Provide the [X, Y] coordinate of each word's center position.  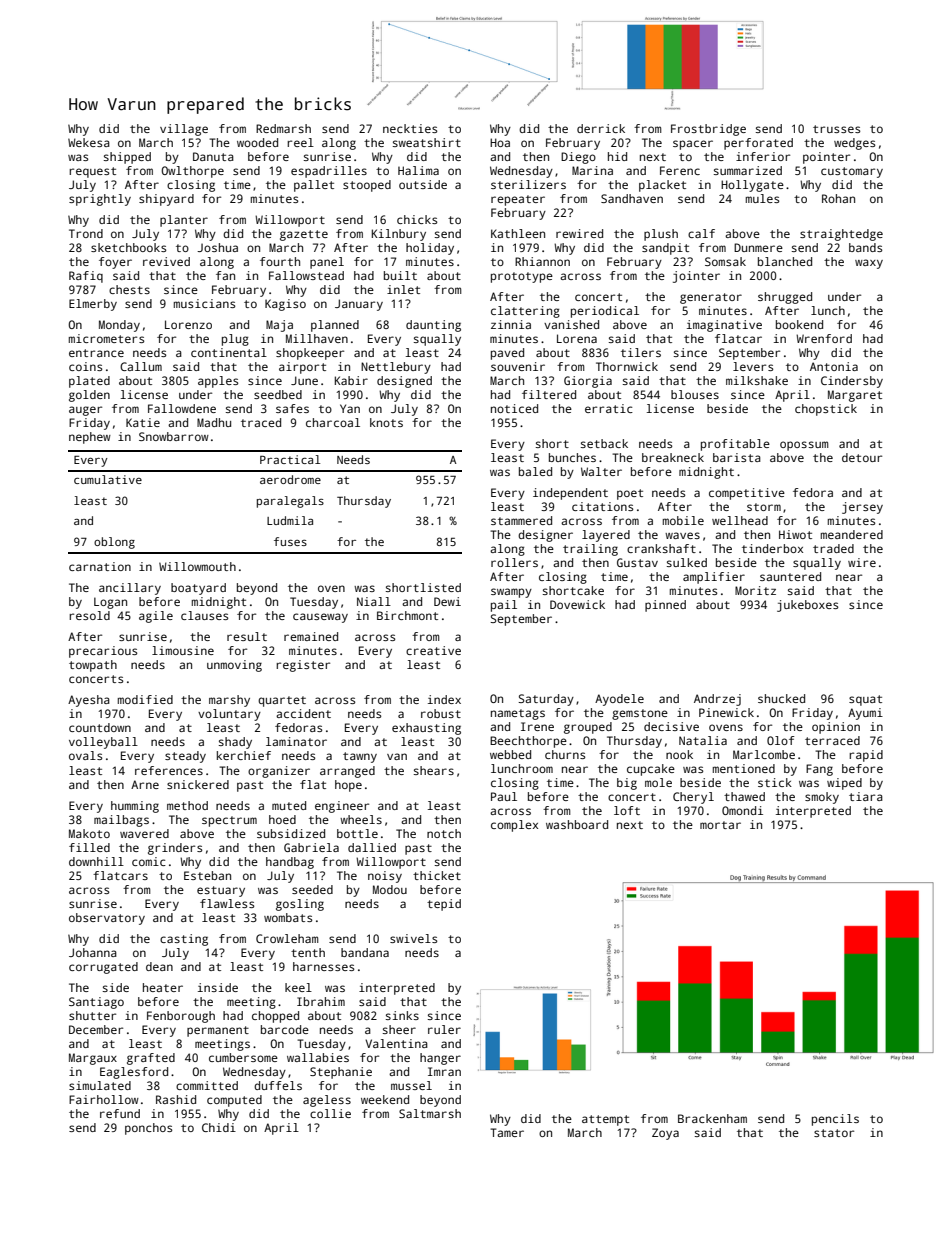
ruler [444, 1029]
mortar [720, 825]
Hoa [500, 142]
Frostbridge [708, 130]
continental [229, 352]
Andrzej [717, 700]
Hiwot [795, 534]
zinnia [511, 324]
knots [386, 422]
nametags [518, 714]
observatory [107, 919]
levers [753, 366]
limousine [183, 650]
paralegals [290, 502]
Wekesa [89, 142]
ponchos [148, 1129]
